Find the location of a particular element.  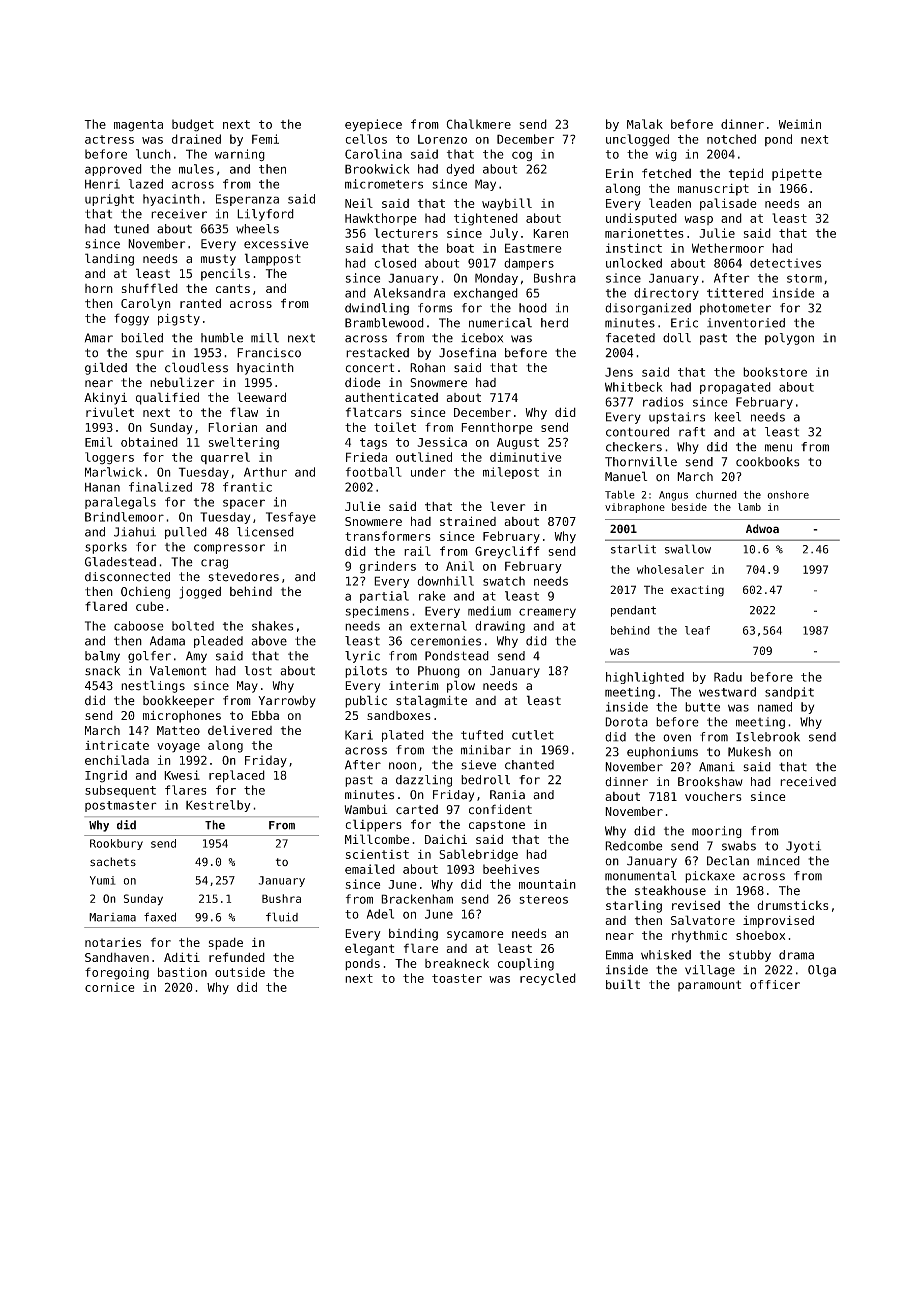

Hanan is located at coordinates (102, 487).
